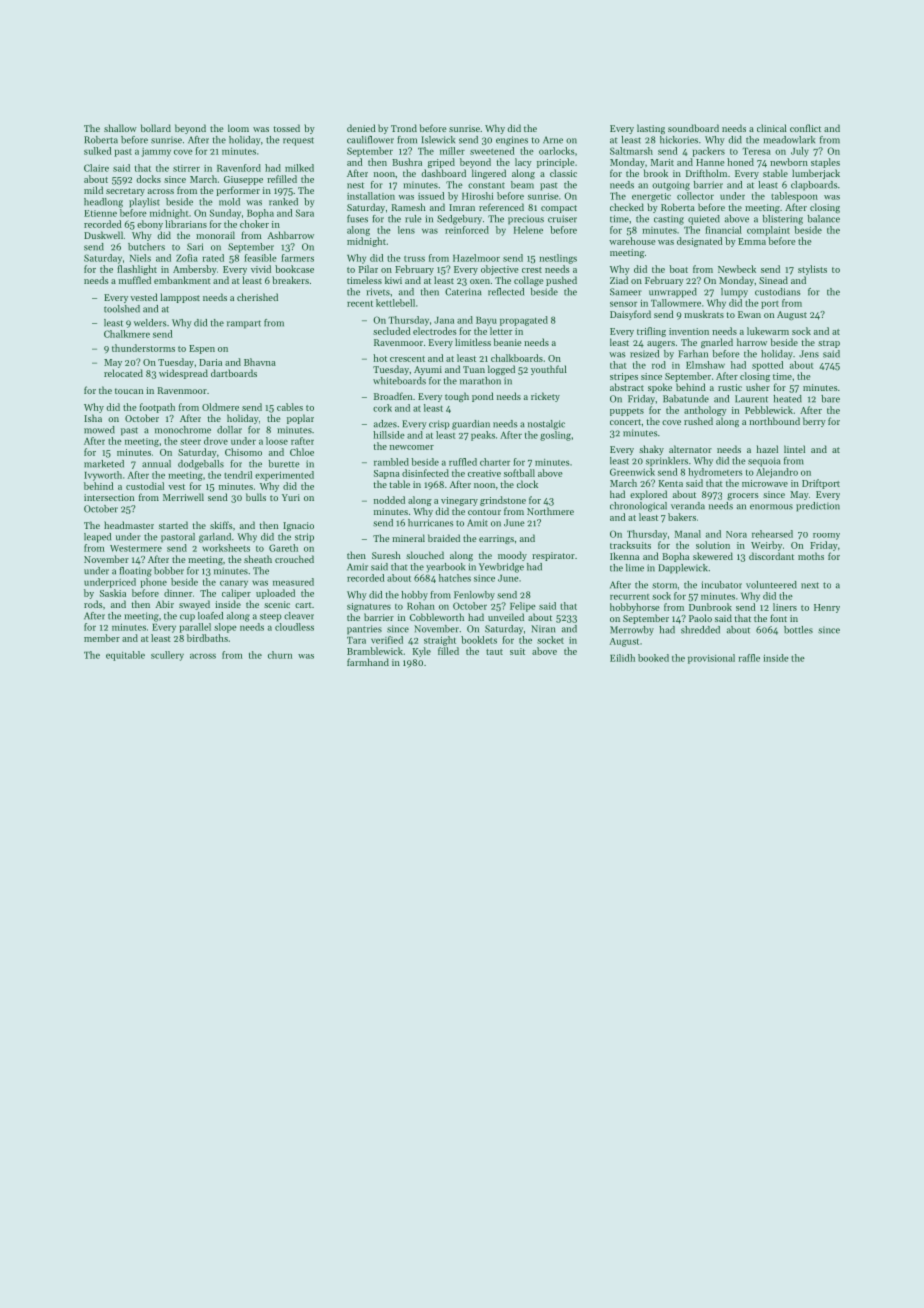  I want to click on conflict, so click(805, 128).
